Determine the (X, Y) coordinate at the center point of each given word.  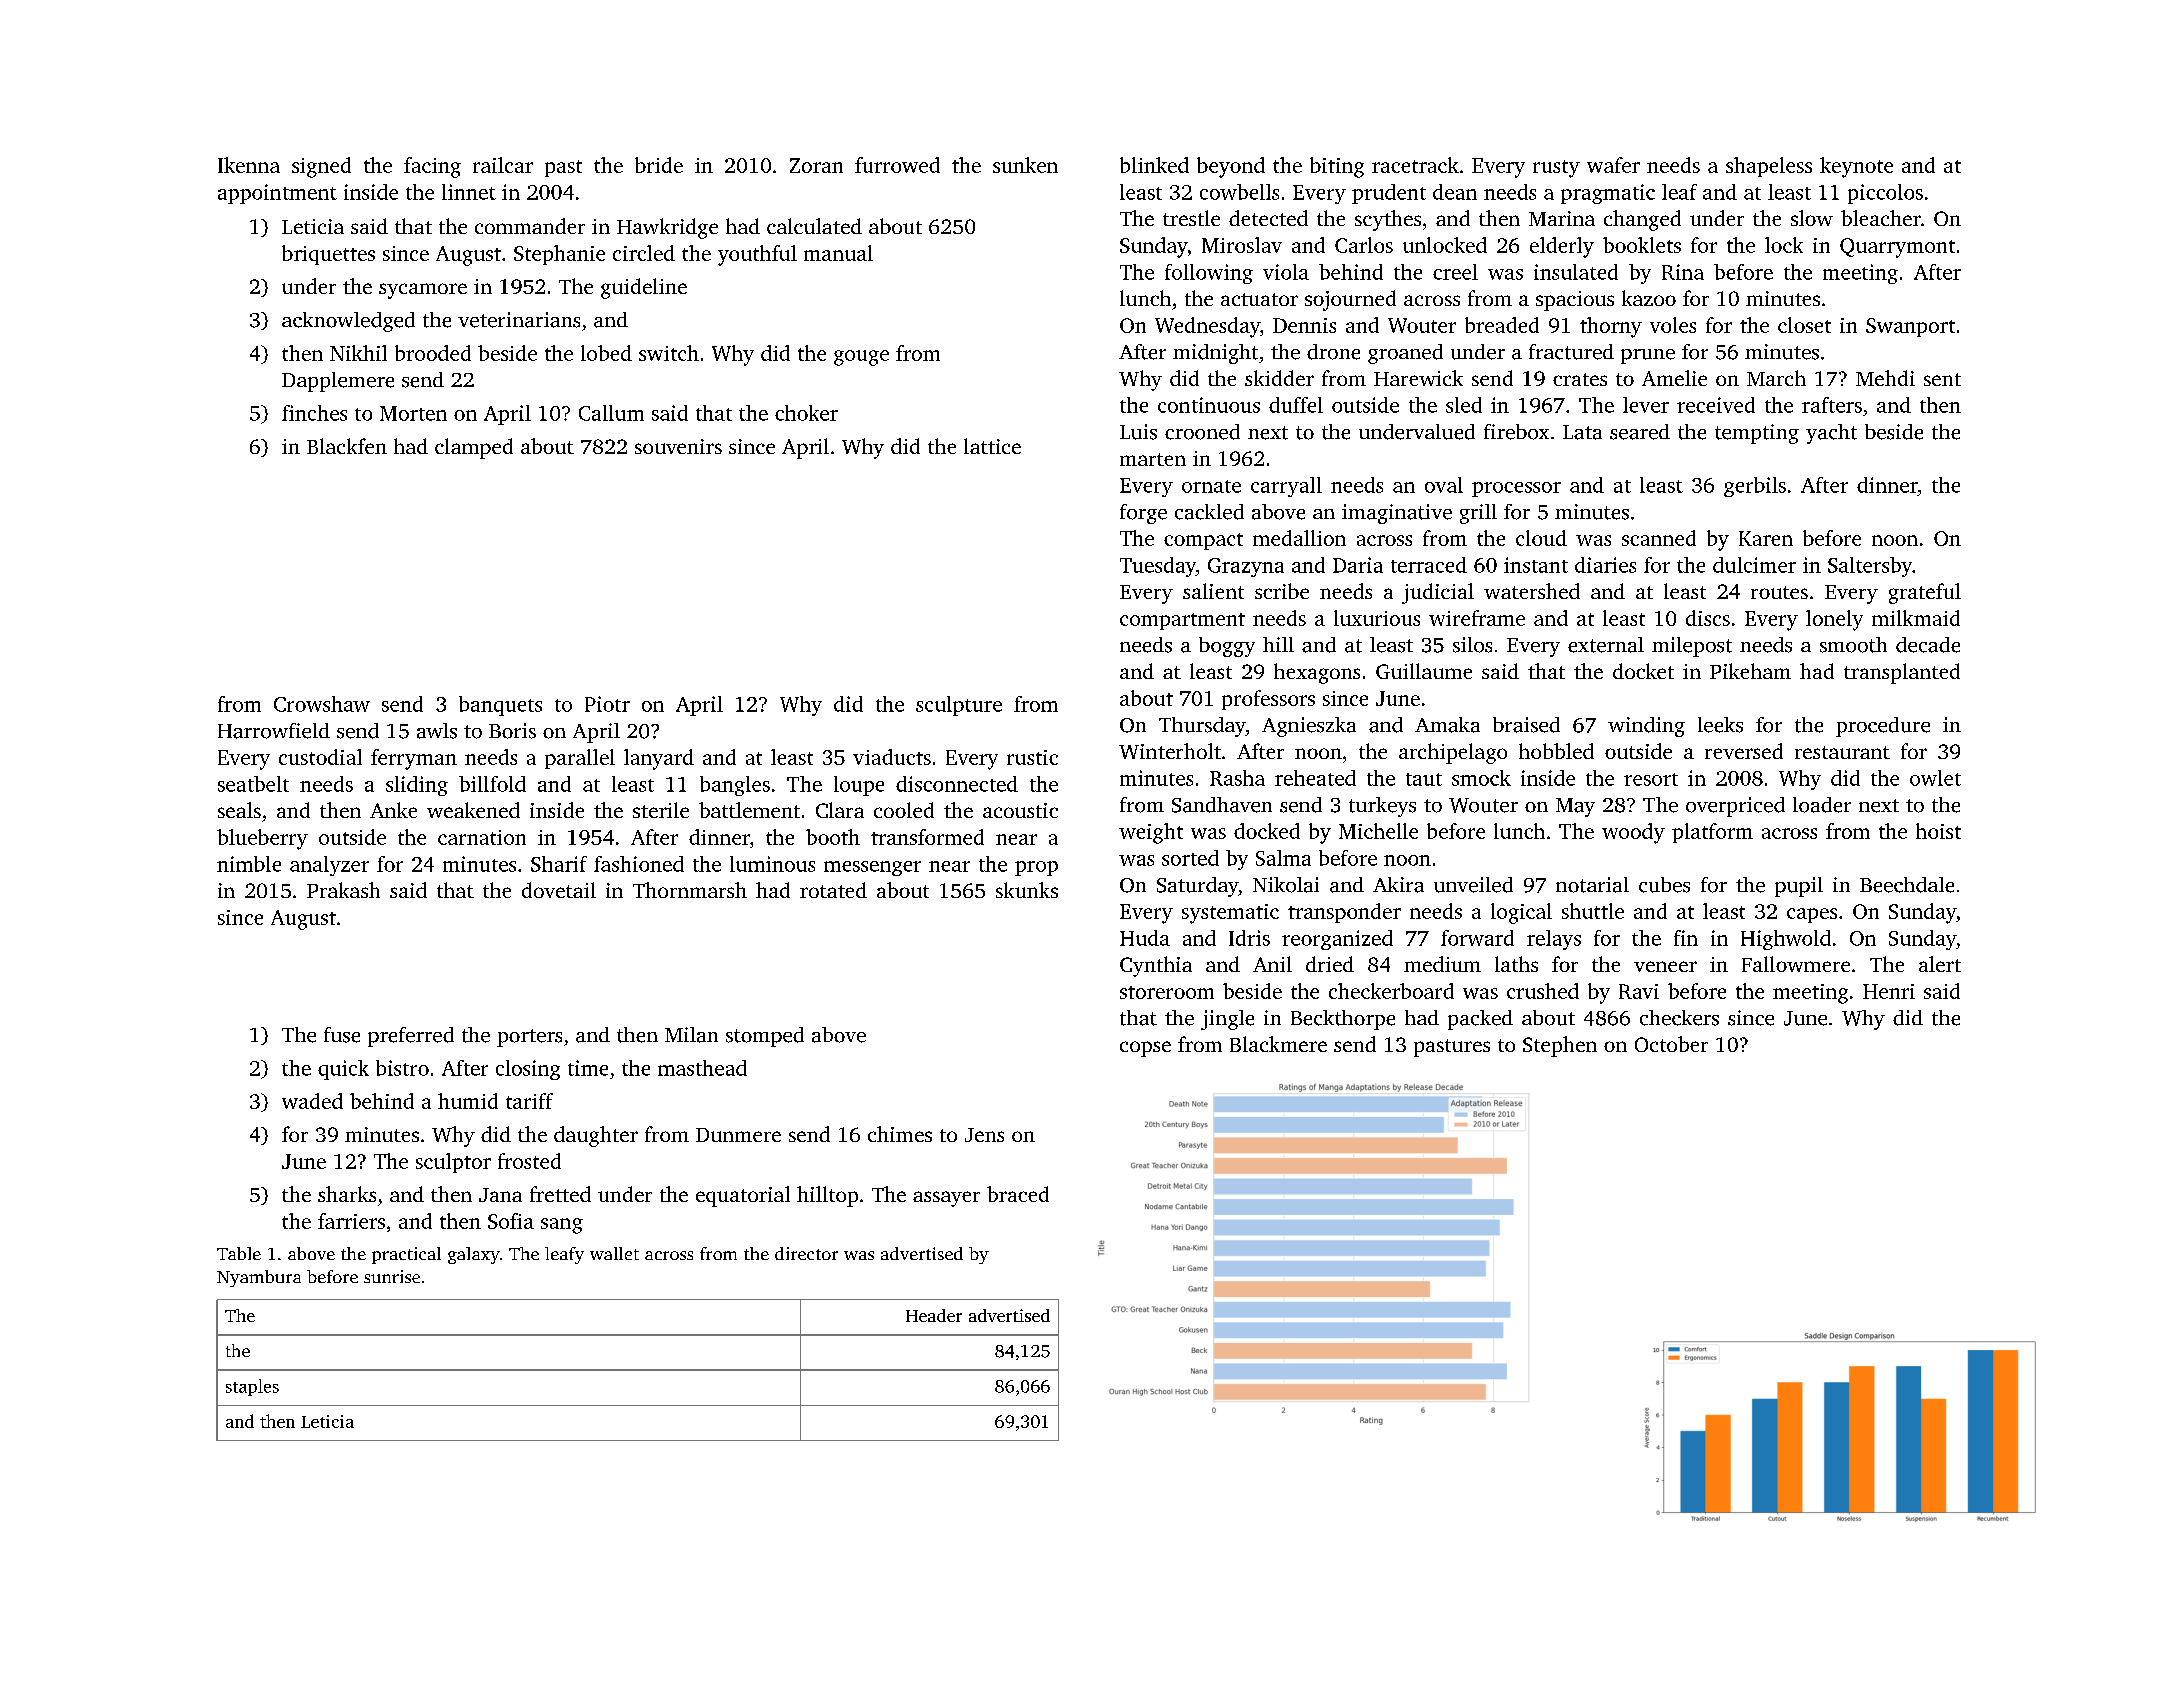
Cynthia (1156, 966)
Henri (1889, 991)
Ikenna (249, 165)
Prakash (343, 890)
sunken (1025, 165)
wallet (614, 1253)
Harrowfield (274, 731)
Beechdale (1907, 885)
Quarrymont (1897, 248)
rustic (1032, 757)
